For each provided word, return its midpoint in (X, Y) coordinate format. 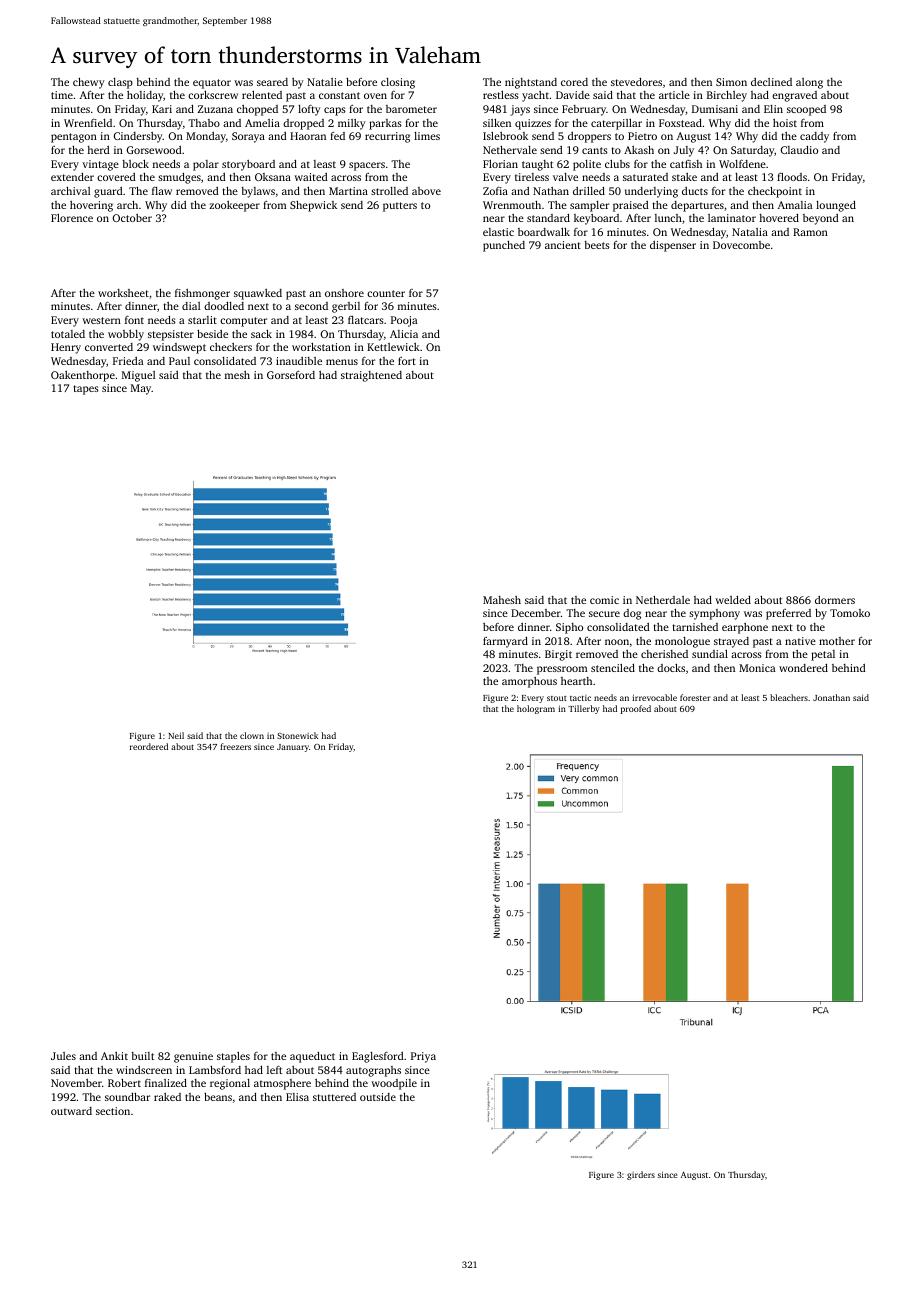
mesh (237, 375)
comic (604, 600)
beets (597, 245)
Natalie (325, 82)
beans (218, 1097)
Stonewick (297, 735)
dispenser (673, 246)
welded (733, 600)
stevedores (636, 82)
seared (272, 82)
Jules (63, 1056)
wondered (803, 668)
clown (252, 735)
